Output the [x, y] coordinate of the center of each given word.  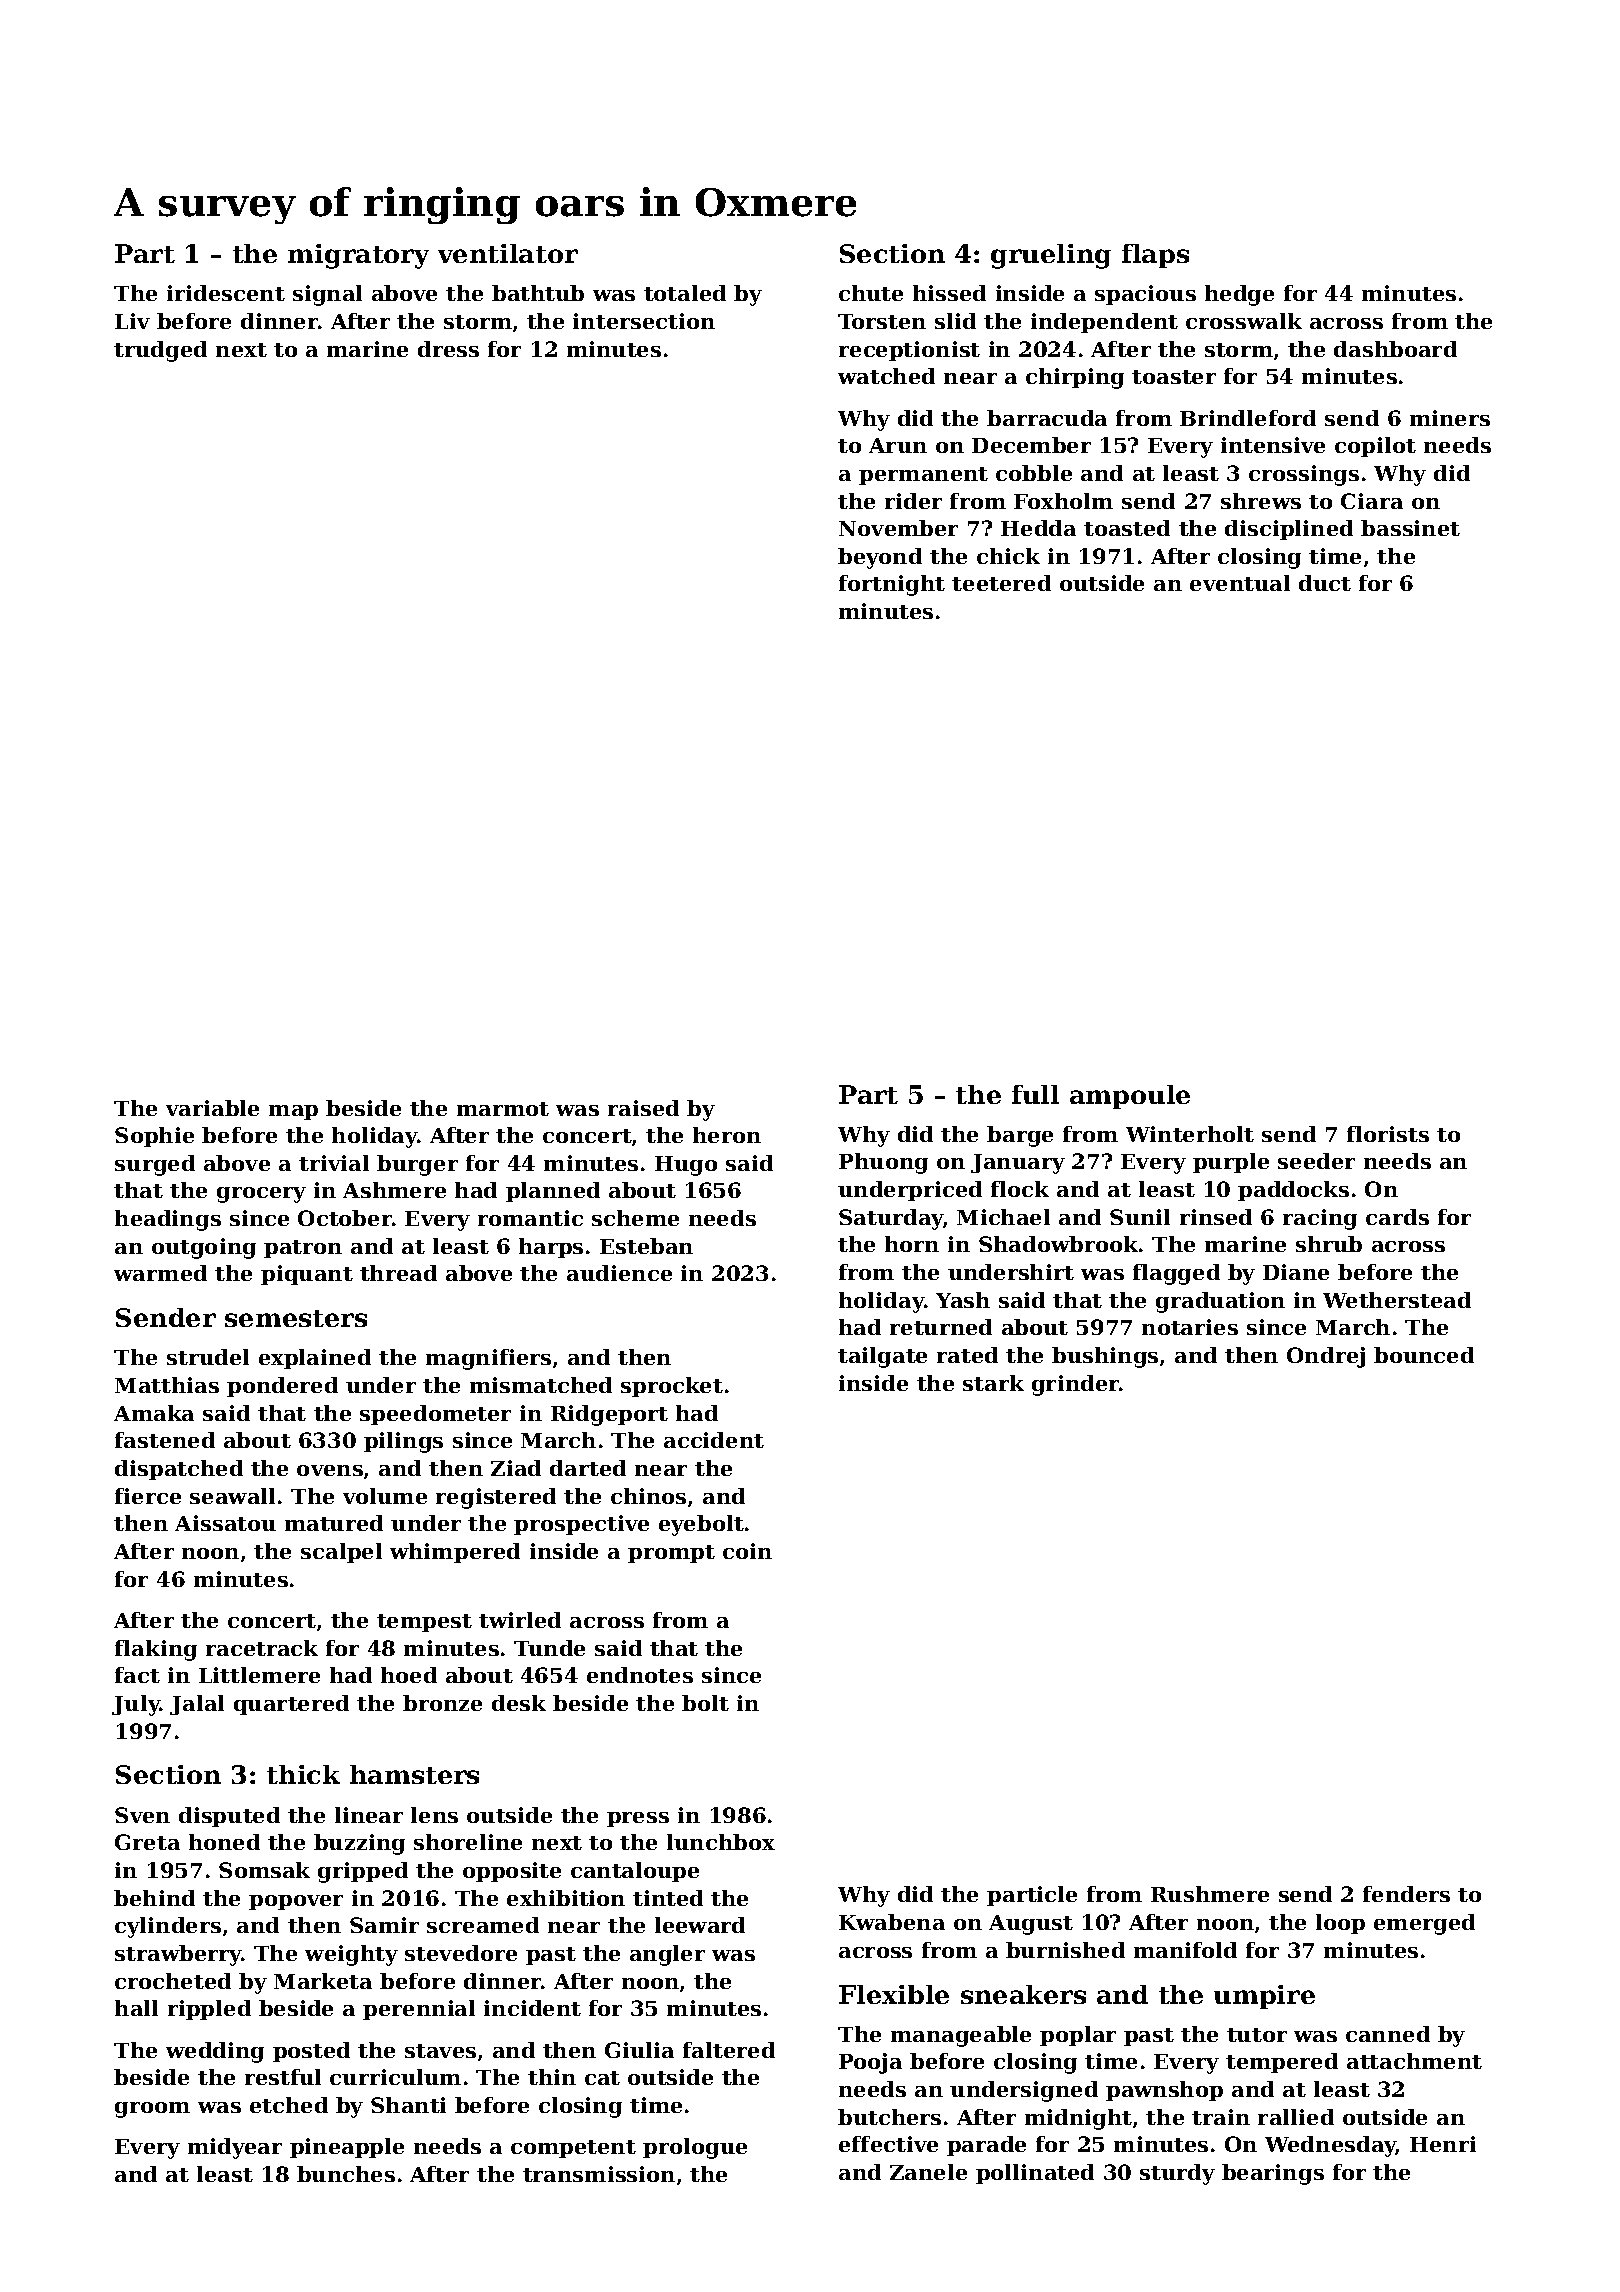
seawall [232, 1496]
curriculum [395, 2077]
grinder [1076, 1385]
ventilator [508, 253]
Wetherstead [1397, 1300]
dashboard [1395, 349]
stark [993, 1383]
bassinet [1410, 528]
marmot [503, 1109]
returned [941, 1327]
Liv [132, 321]
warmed [160, 1273]
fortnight [892, 585]
